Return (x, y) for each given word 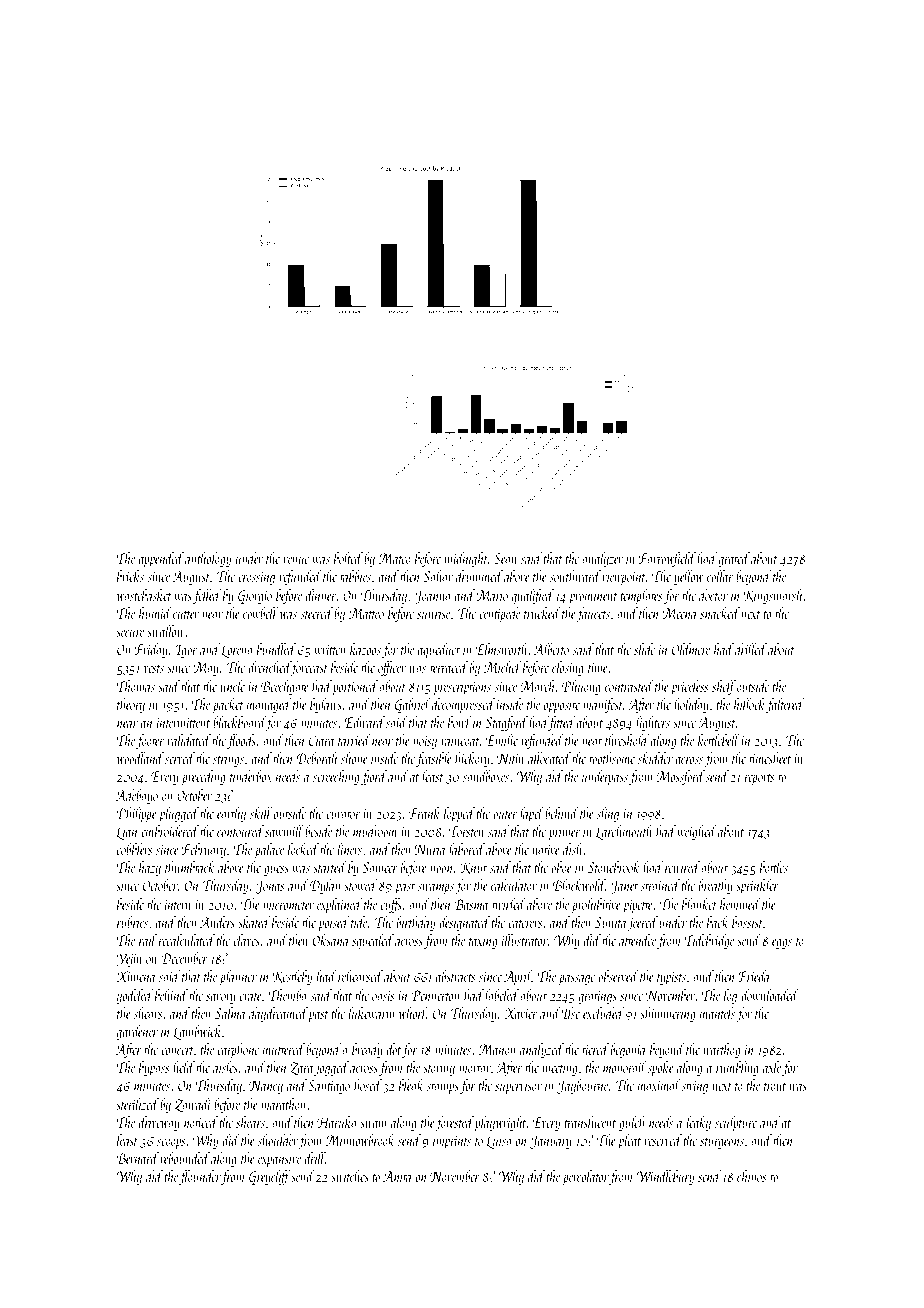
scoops (171, 1144)
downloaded (770, 995)
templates (641, 596)
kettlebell (719, 740)
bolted (348, 558)
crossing (256, 578)
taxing (483, 942)
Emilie (502, 740)
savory (221, 999)
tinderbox (251, 776)
